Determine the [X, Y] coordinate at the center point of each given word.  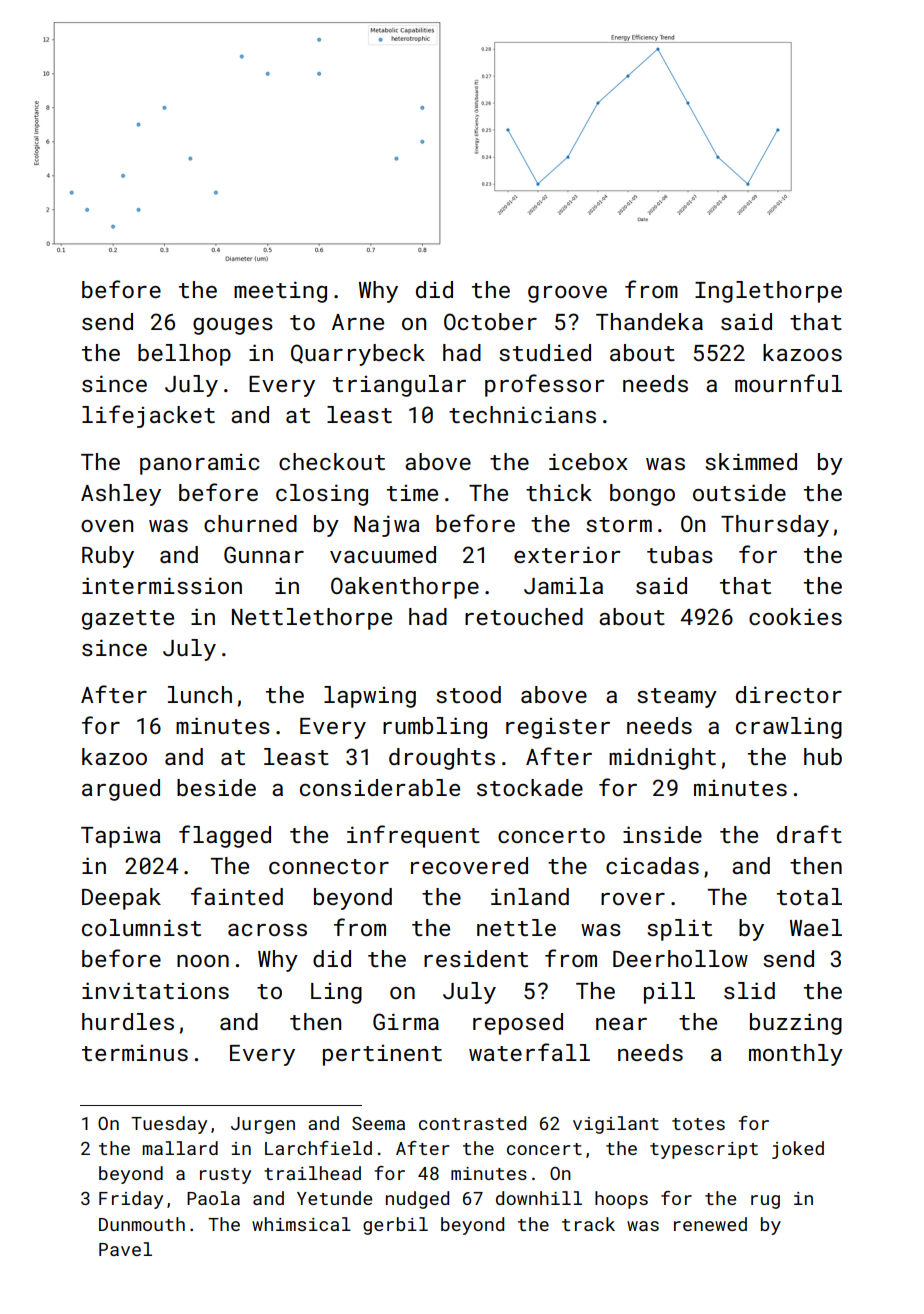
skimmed [751, 461]
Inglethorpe [768, 292]
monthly [796, 1055]
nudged [417, 1200]
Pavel [125, 1249]
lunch [200, 694]
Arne [358, 322]
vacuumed [383, 554]
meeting [280, 292]
